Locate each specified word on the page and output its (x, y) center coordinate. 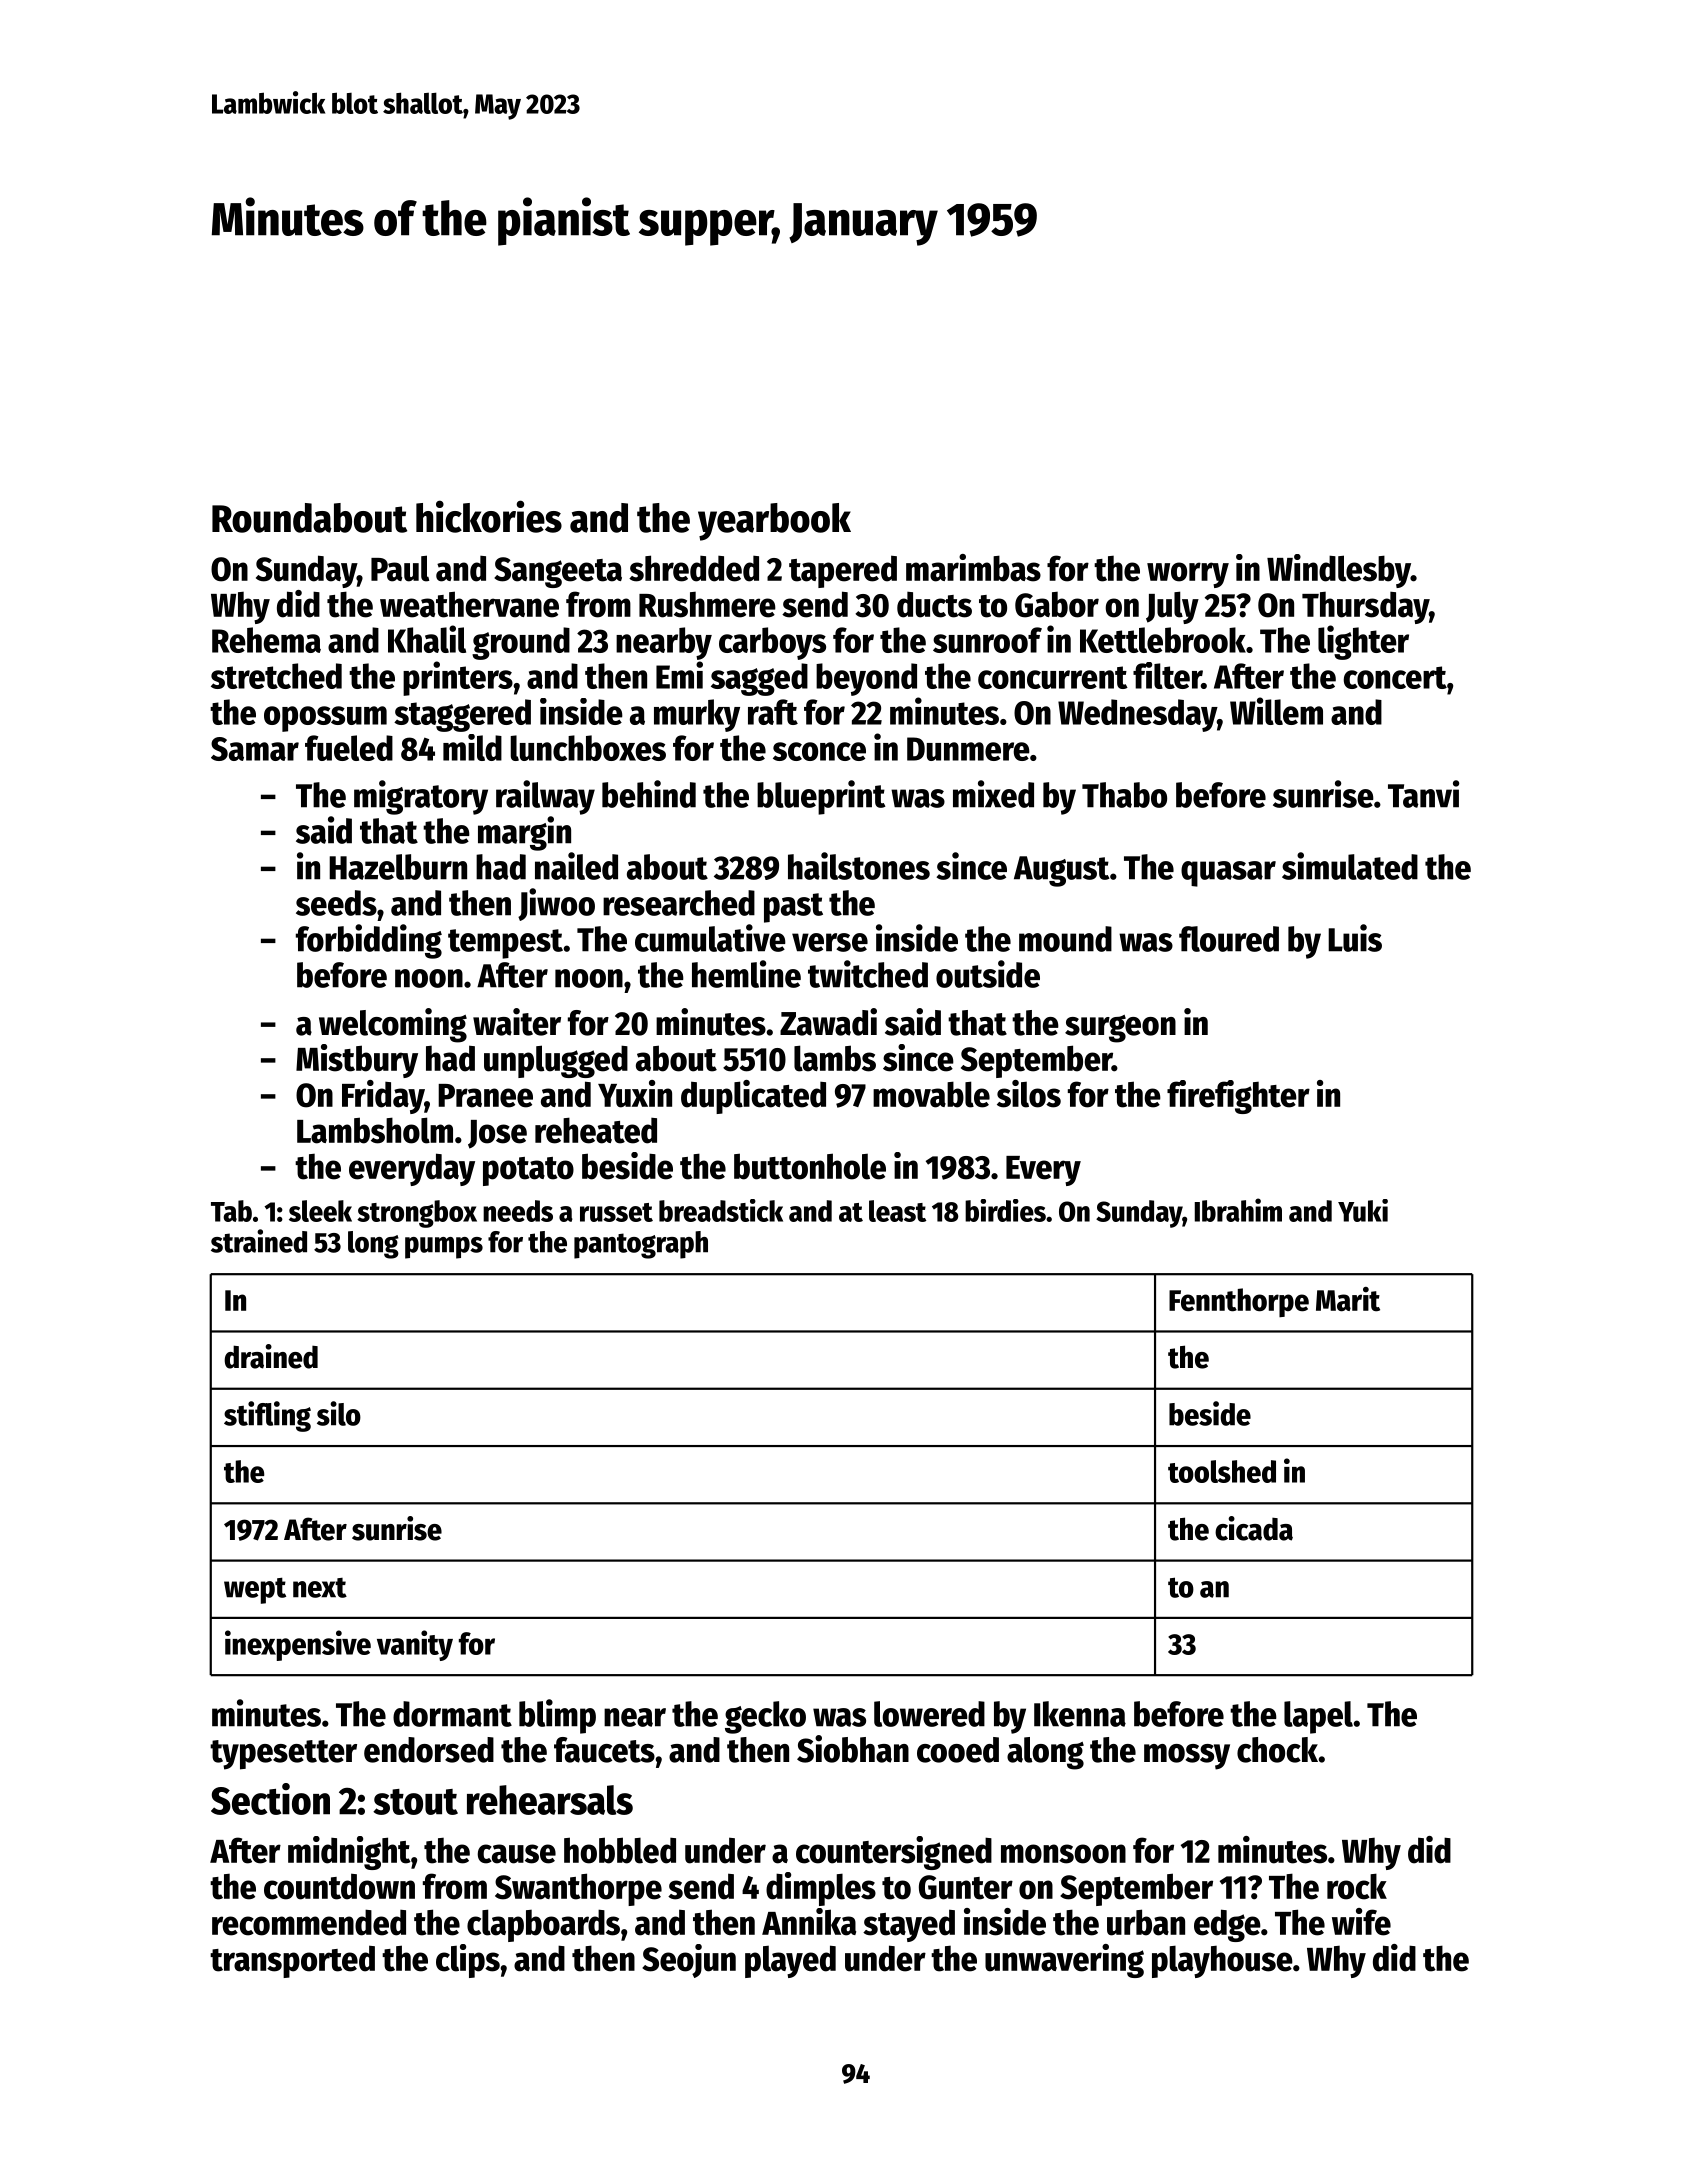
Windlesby (1339, 571)
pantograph (641, 1245)
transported (292, 1961)
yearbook (774, 522)
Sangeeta (558, 572)
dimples (821, 1889)
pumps (444, 1248)
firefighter (1238, 1097)
